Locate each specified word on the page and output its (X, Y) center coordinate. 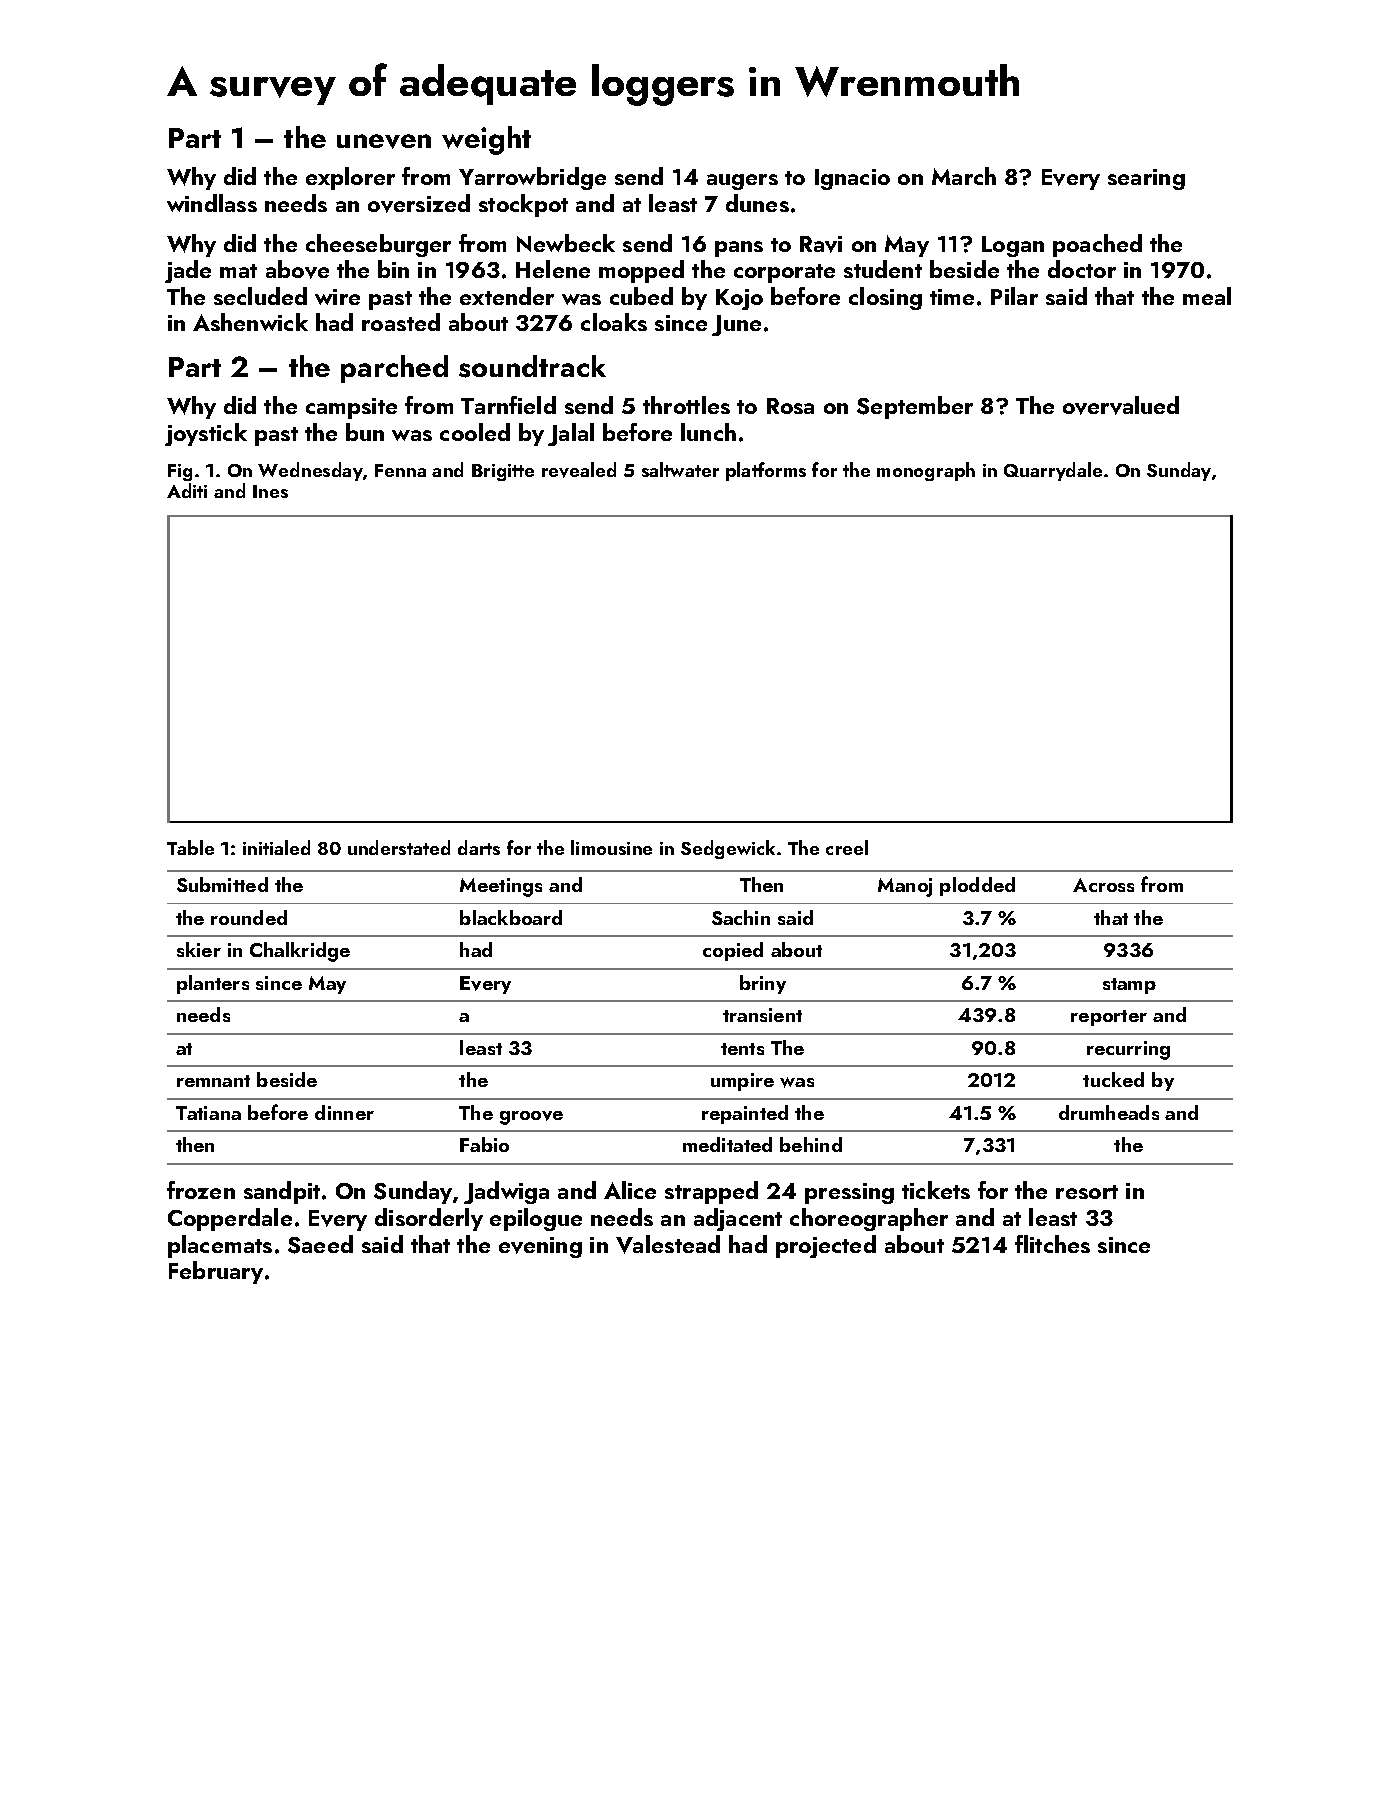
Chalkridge (300, 952)
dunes (757, 203)
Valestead (668, 1244)
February (216, 1272)
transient (762, 1015)
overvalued (1121, 405)
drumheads (1109, 1112)
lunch (708, 432)
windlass (212, 203)
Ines (270, 491)
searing (1146, 179)
